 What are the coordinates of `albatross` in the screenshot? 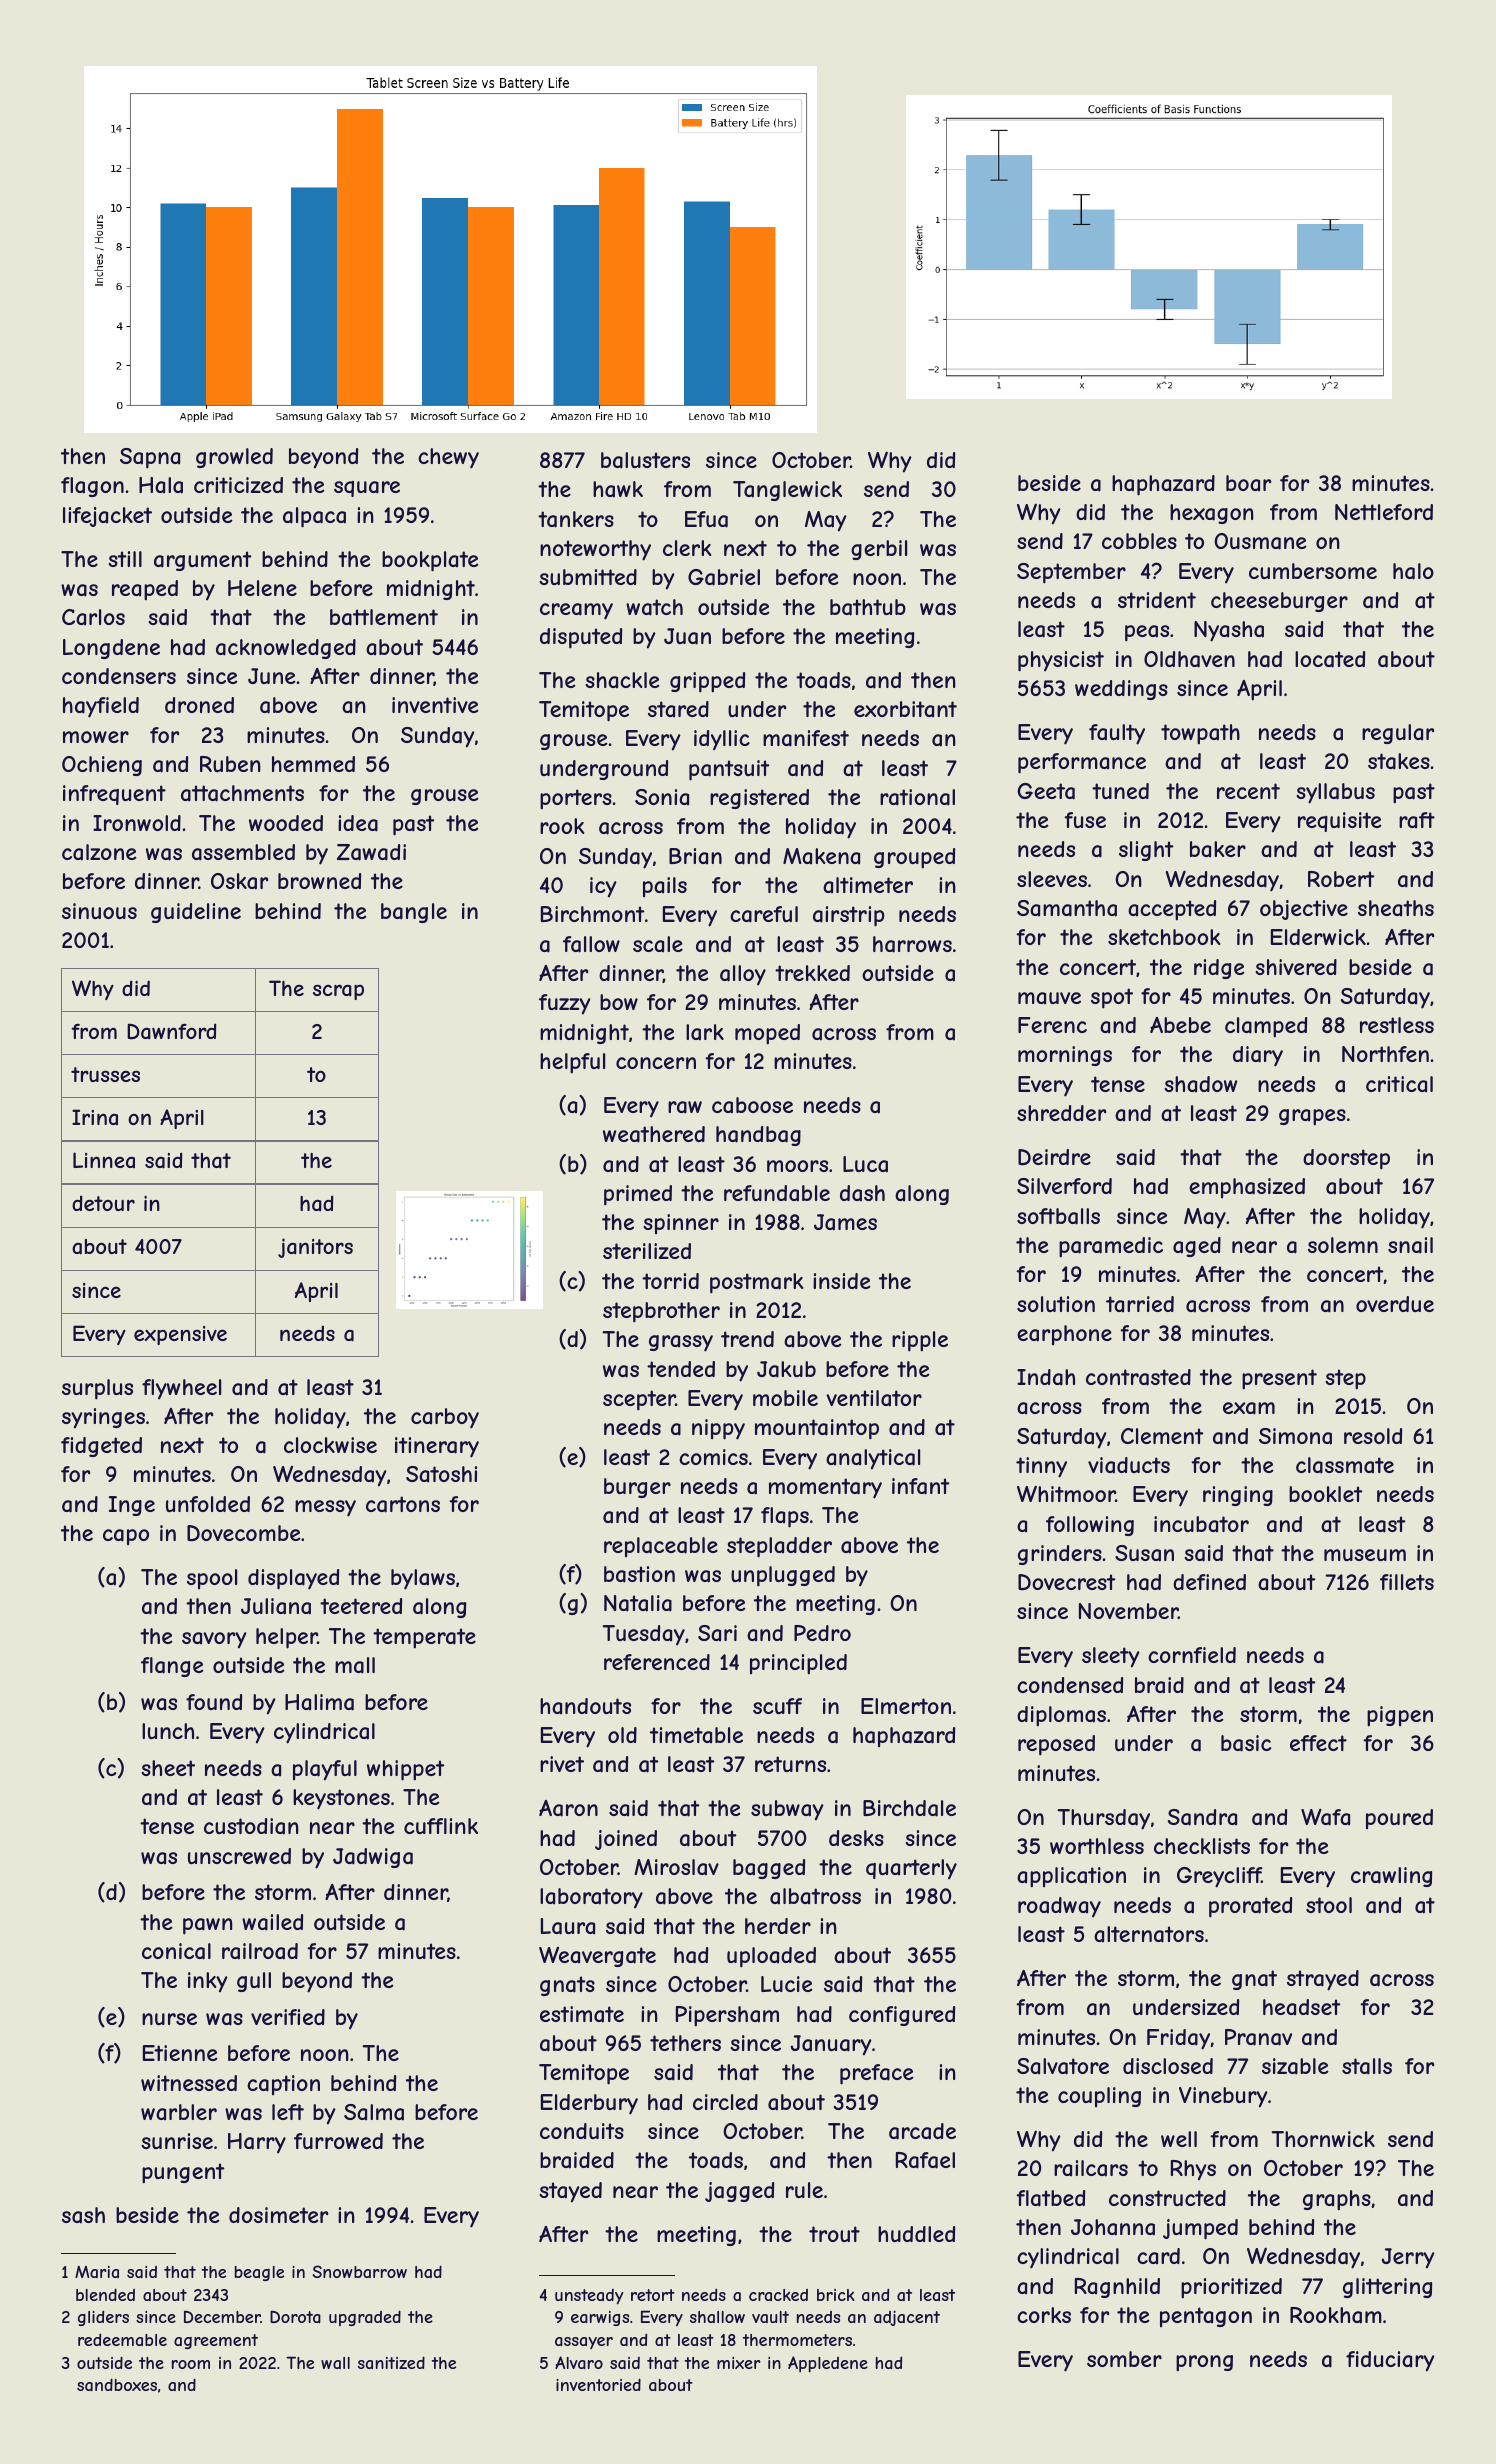 It's located at (815, 1896).
